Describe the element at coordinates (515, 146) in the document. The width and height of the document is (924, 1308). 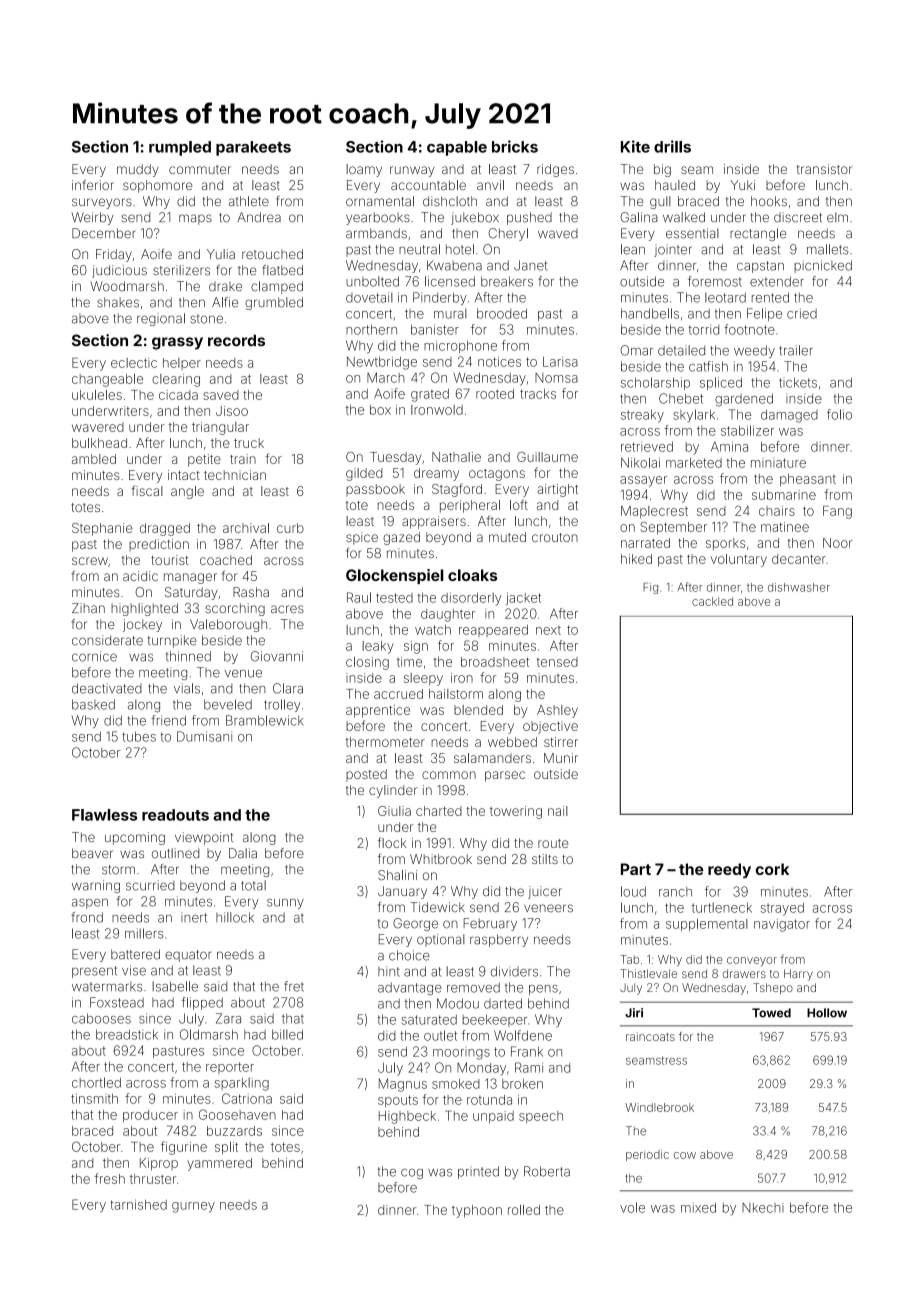
I see `bricks` at that location.
